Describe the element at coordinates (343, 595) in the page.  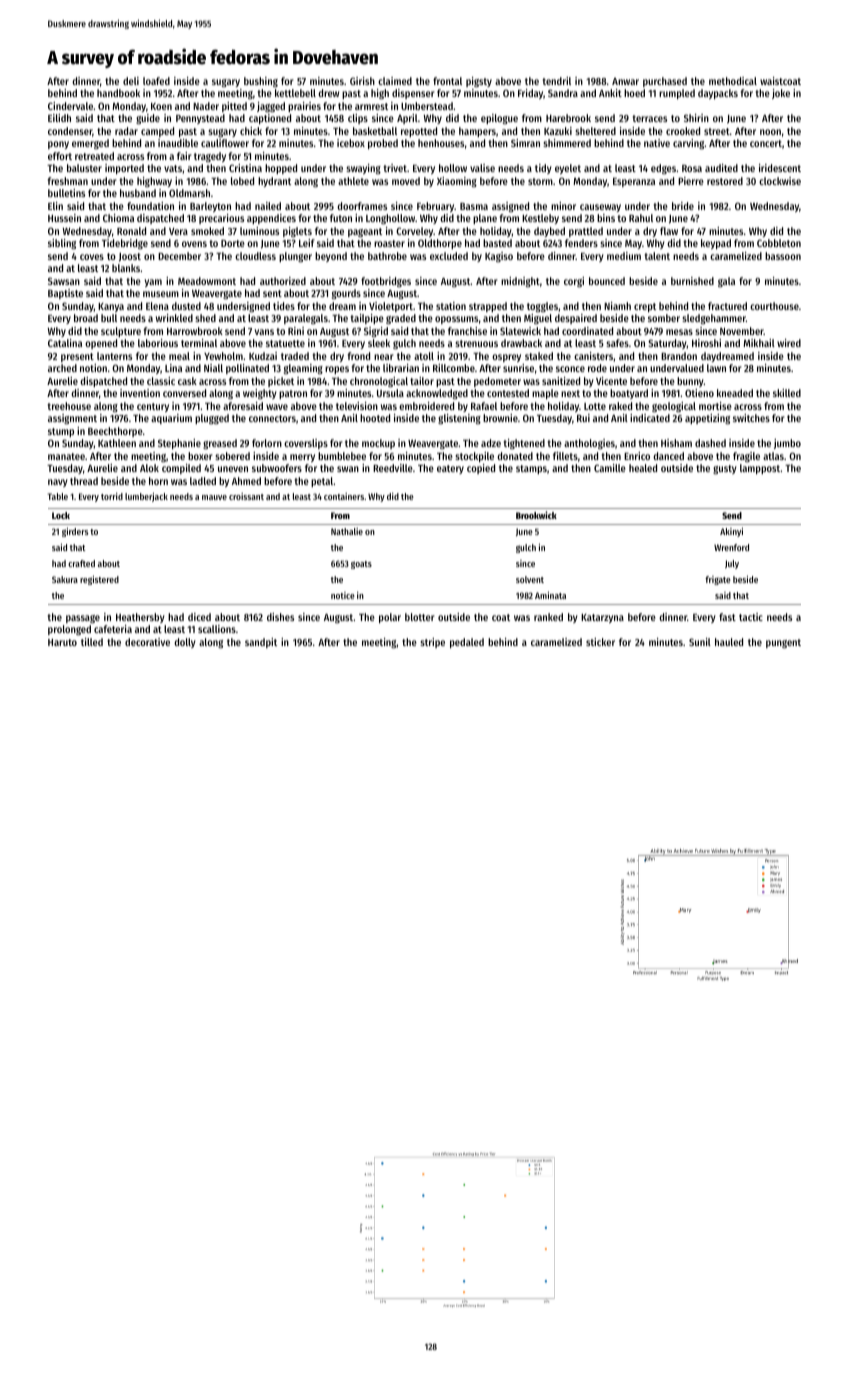
I see `notice` at that location.
